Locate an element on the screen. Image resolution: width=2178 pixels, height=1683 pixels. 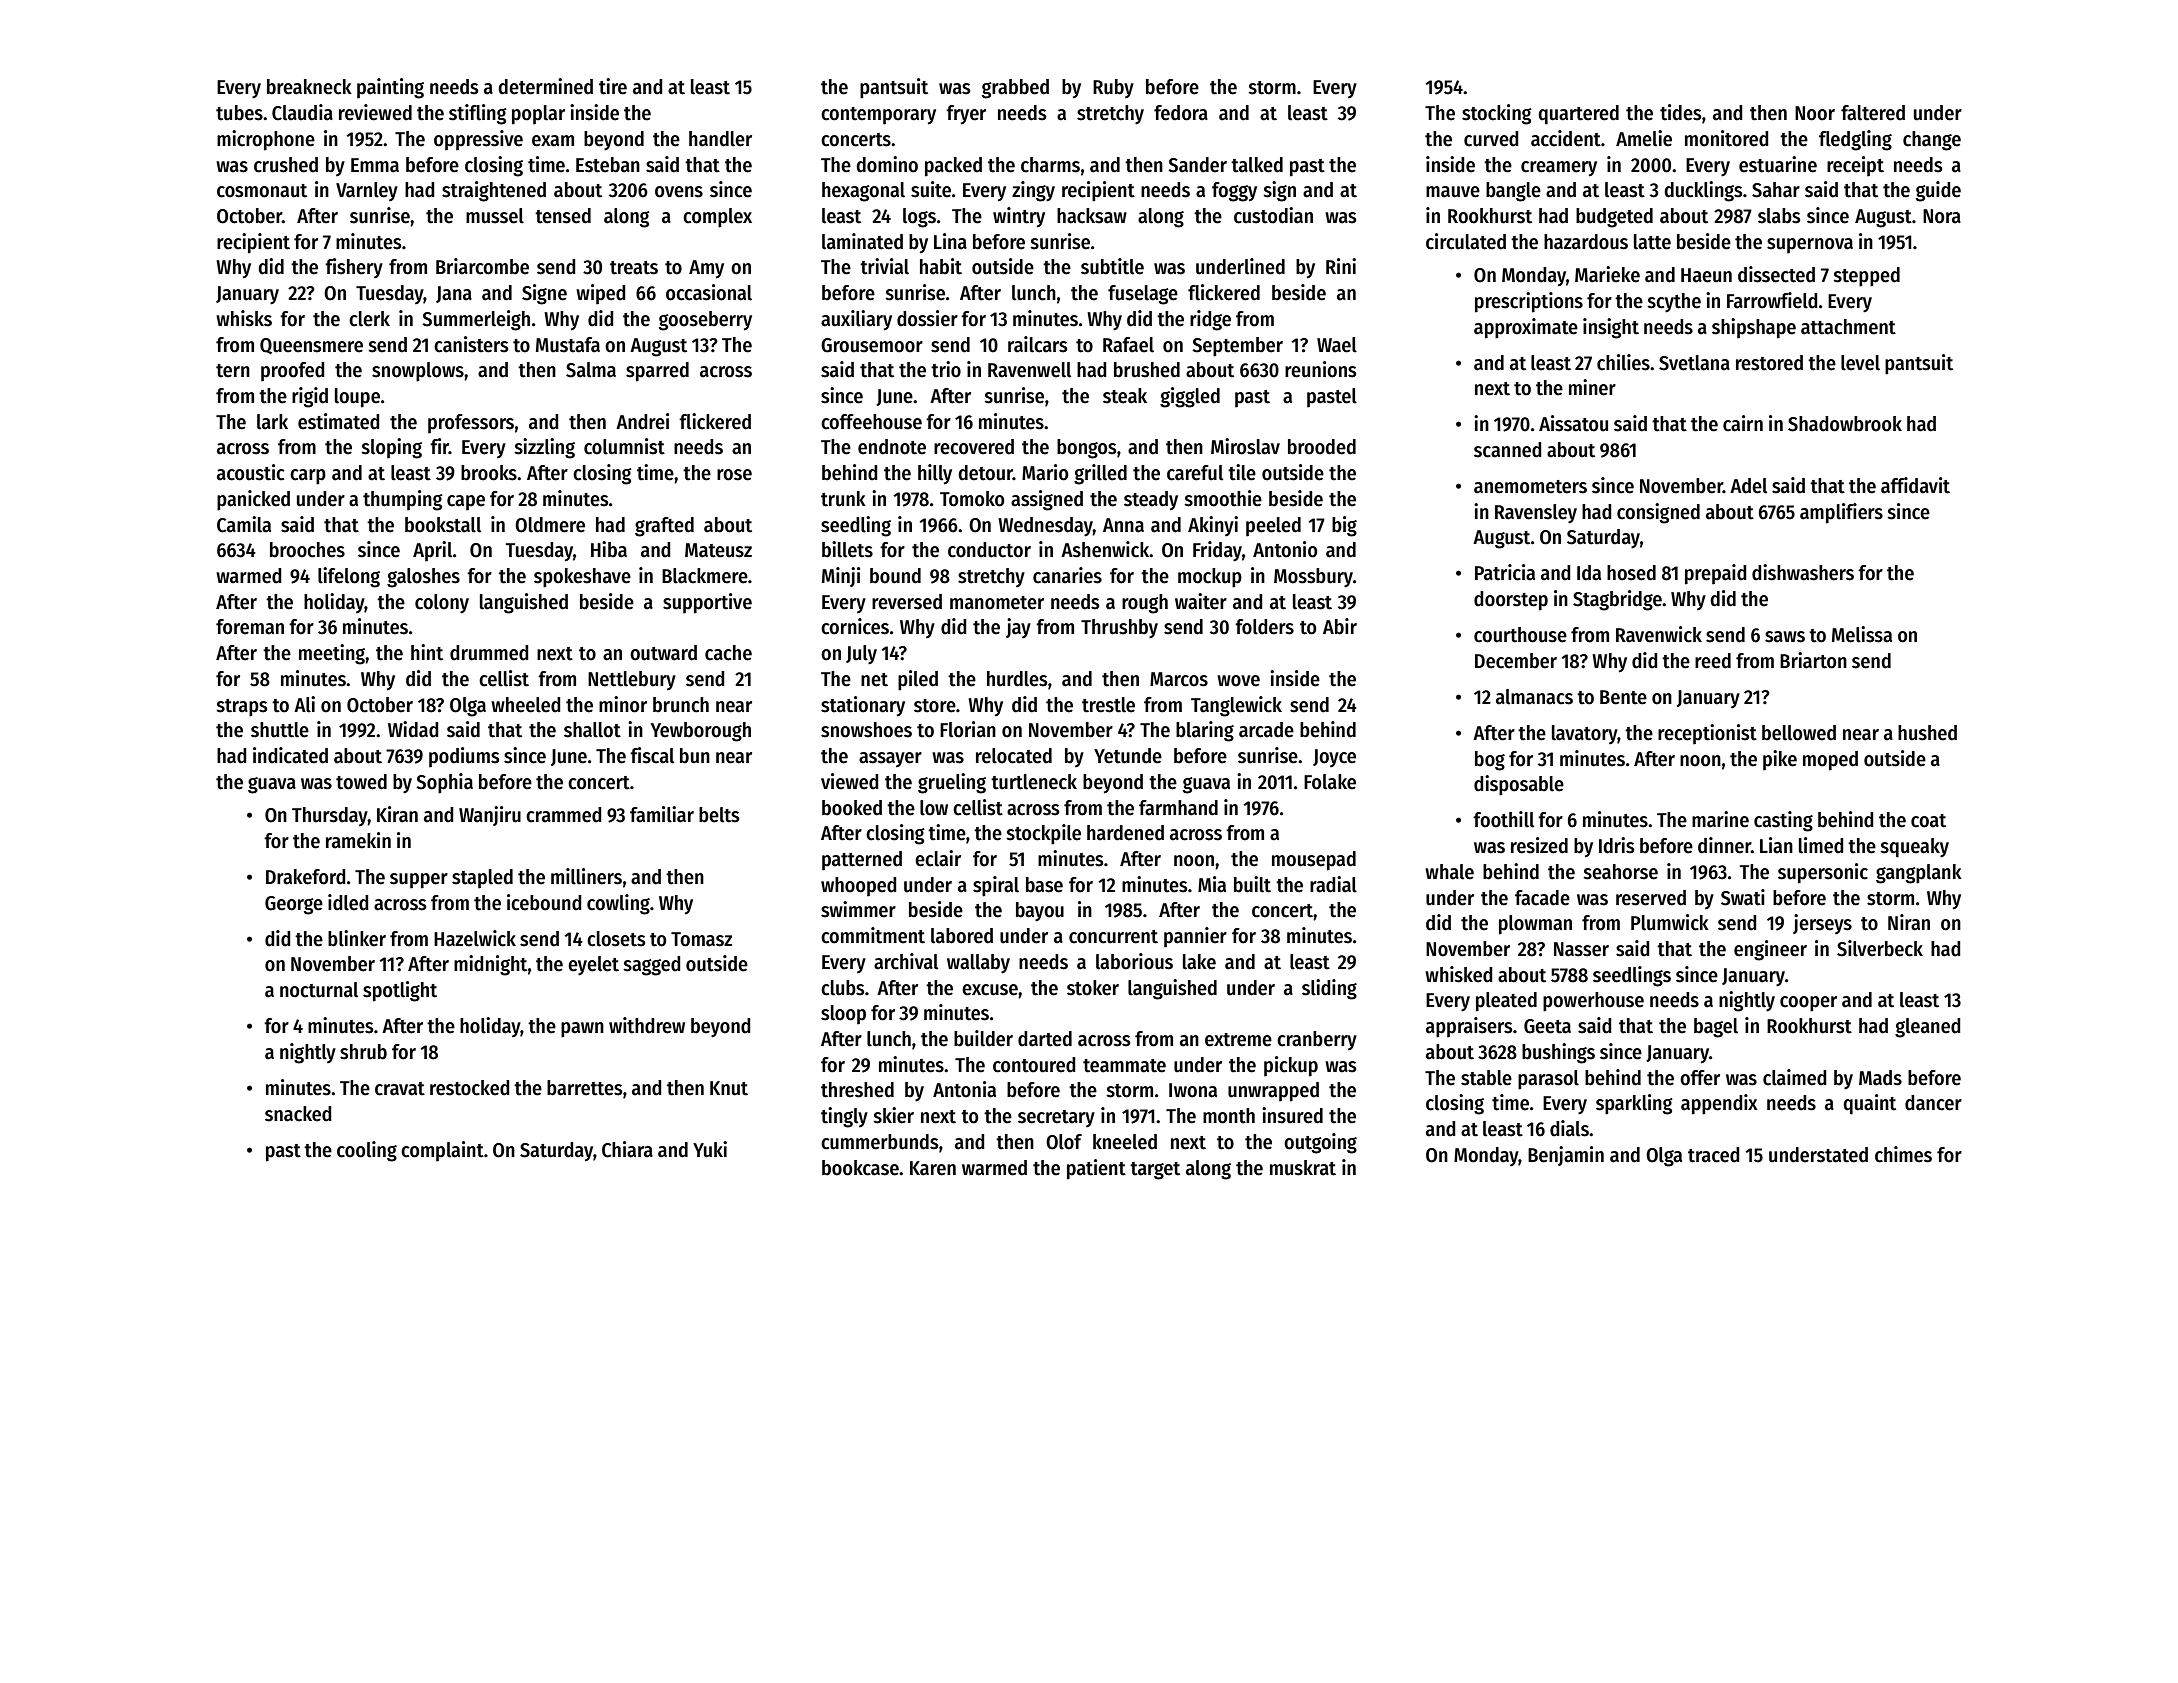
Farrowfield is located at coordinates (1772, 300).
